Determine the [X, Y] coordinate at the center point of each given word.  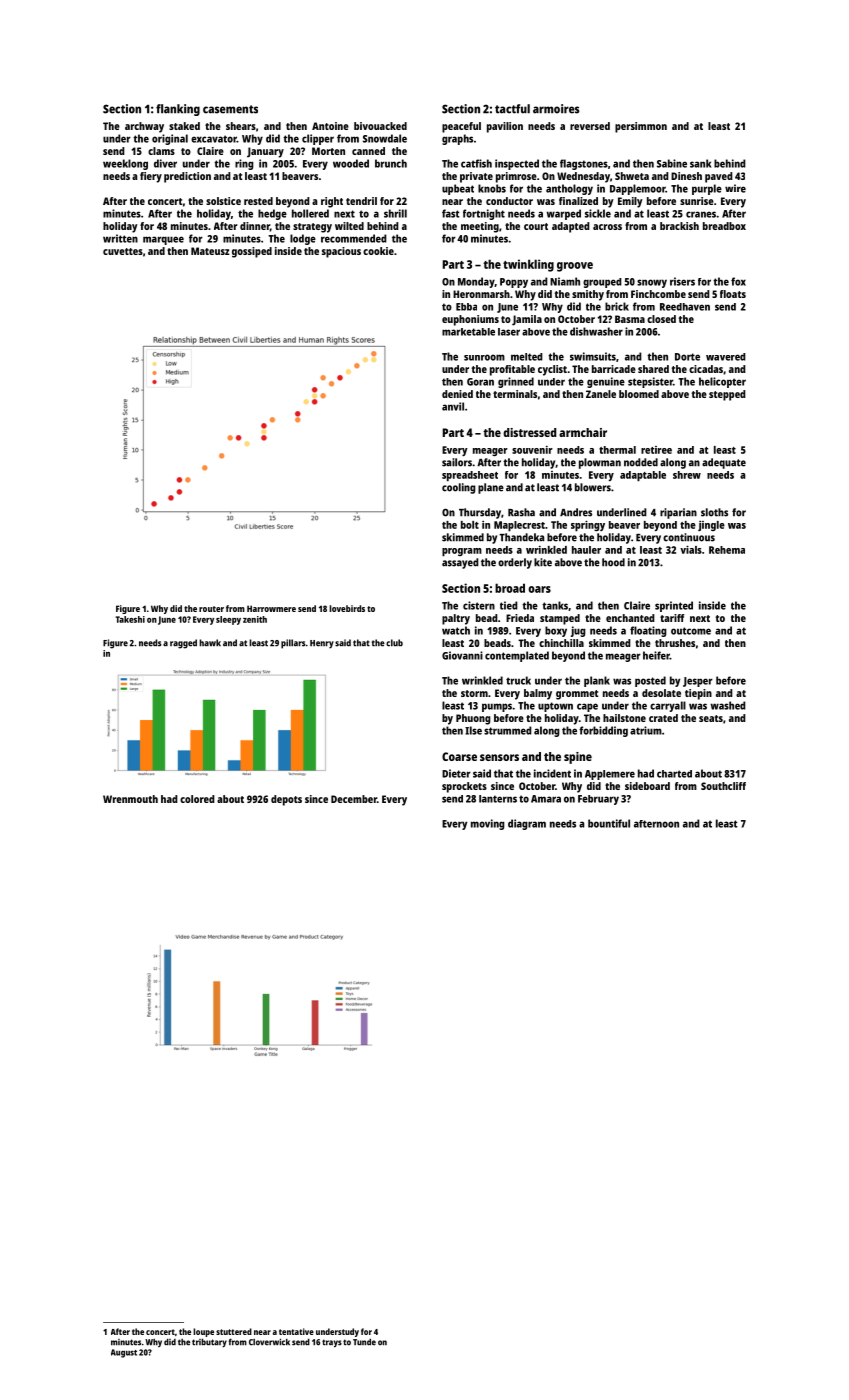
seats [711, 718]
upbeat [458, 189]
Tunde [364, 1342]
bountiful [609, 823]
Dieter [456, 773]
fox [738, 281]
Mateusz [210, 251]
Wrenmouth [130, 799]
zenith [255, 619]
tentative [296, 1331]
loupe [203, 1332]
